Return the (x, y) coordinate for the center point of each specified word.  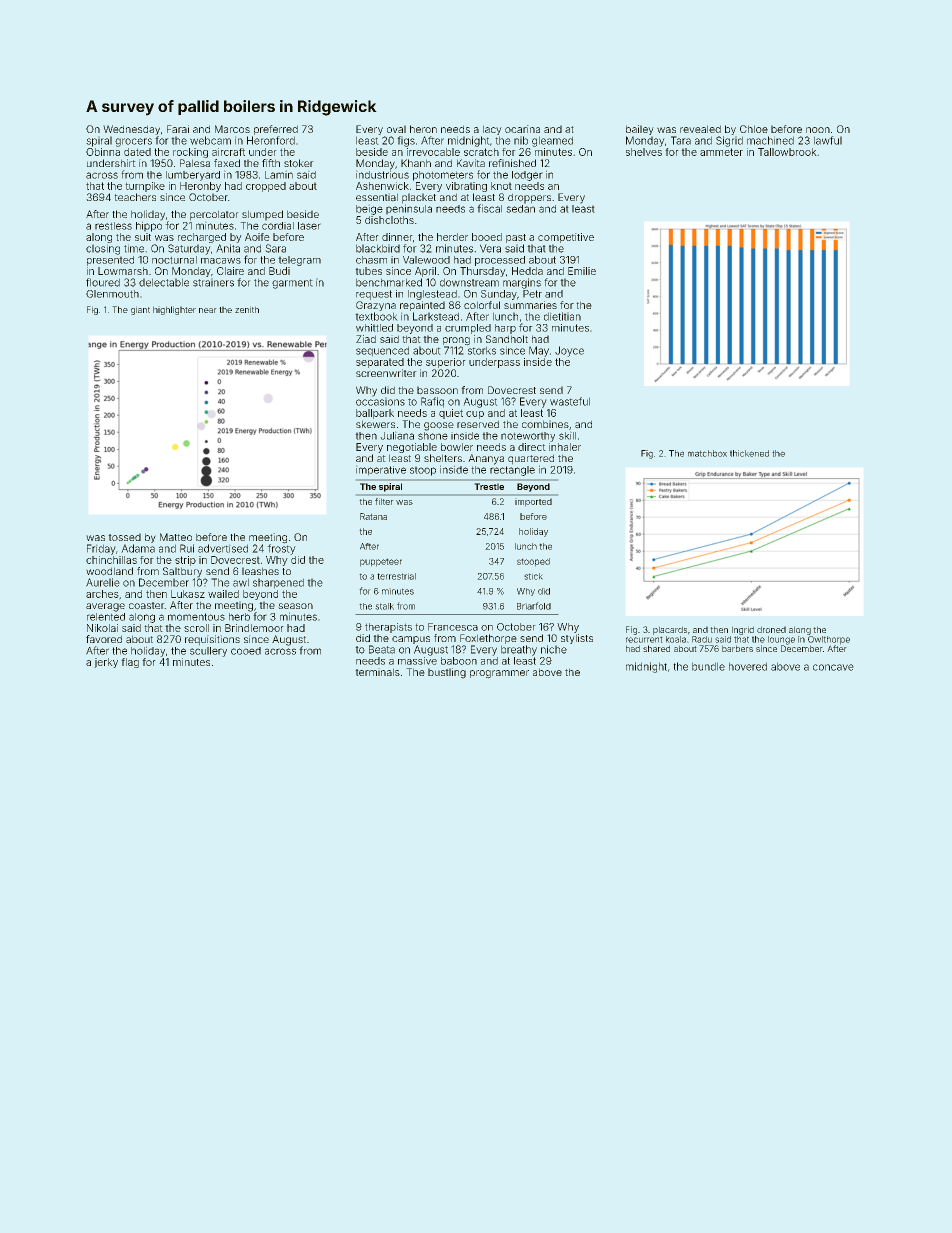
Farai (178, 129)
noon (818, 130)
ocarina (522, 129)
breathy (519, 650)
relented (106, 617)
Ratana (373, 516)
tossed (124, 537)
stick (533, 576)
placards (670, 630)
